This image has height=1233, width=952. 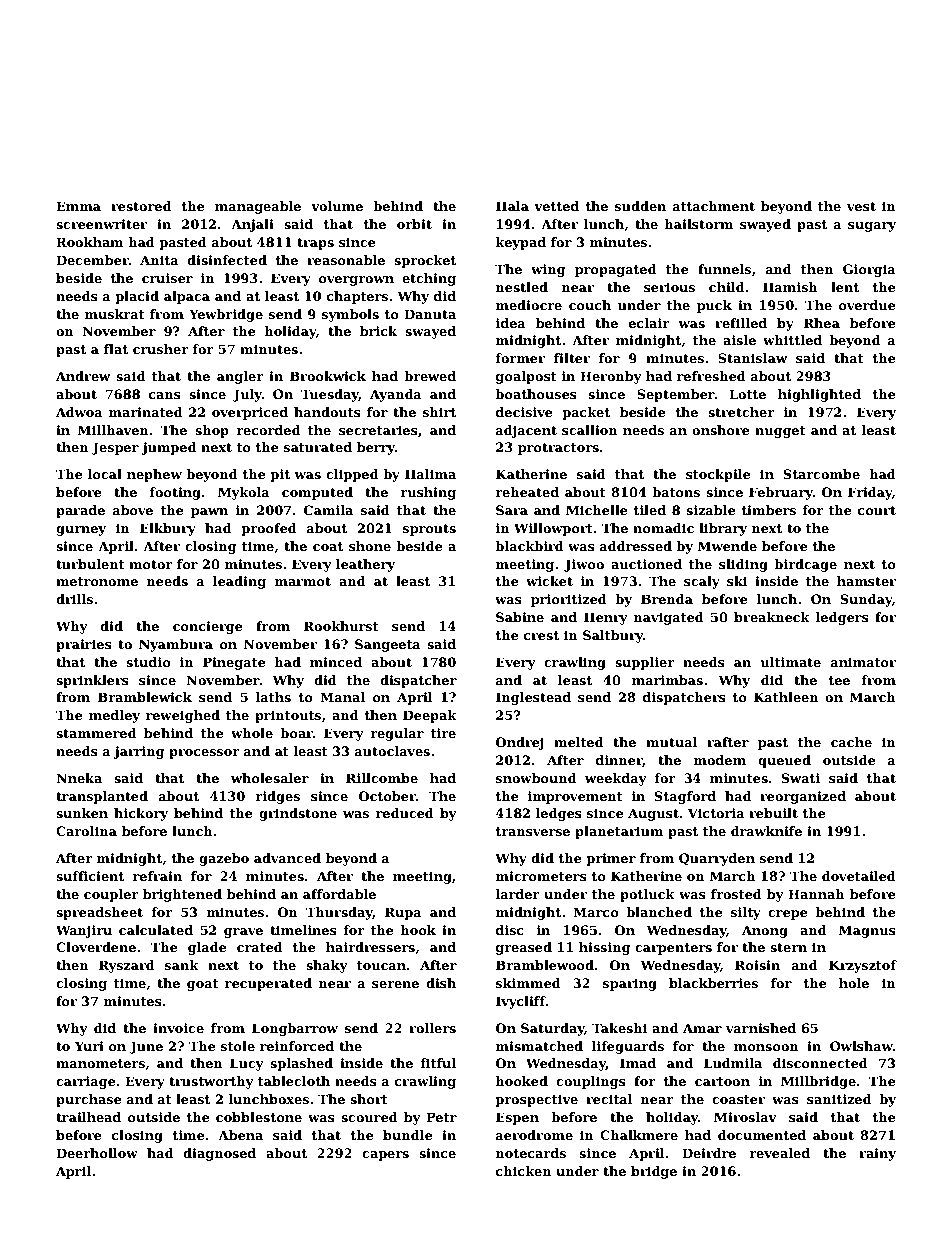 What do you see at coordinates (369, 1099) in the image?
I see `short` at bounding box center [369, 1099].
